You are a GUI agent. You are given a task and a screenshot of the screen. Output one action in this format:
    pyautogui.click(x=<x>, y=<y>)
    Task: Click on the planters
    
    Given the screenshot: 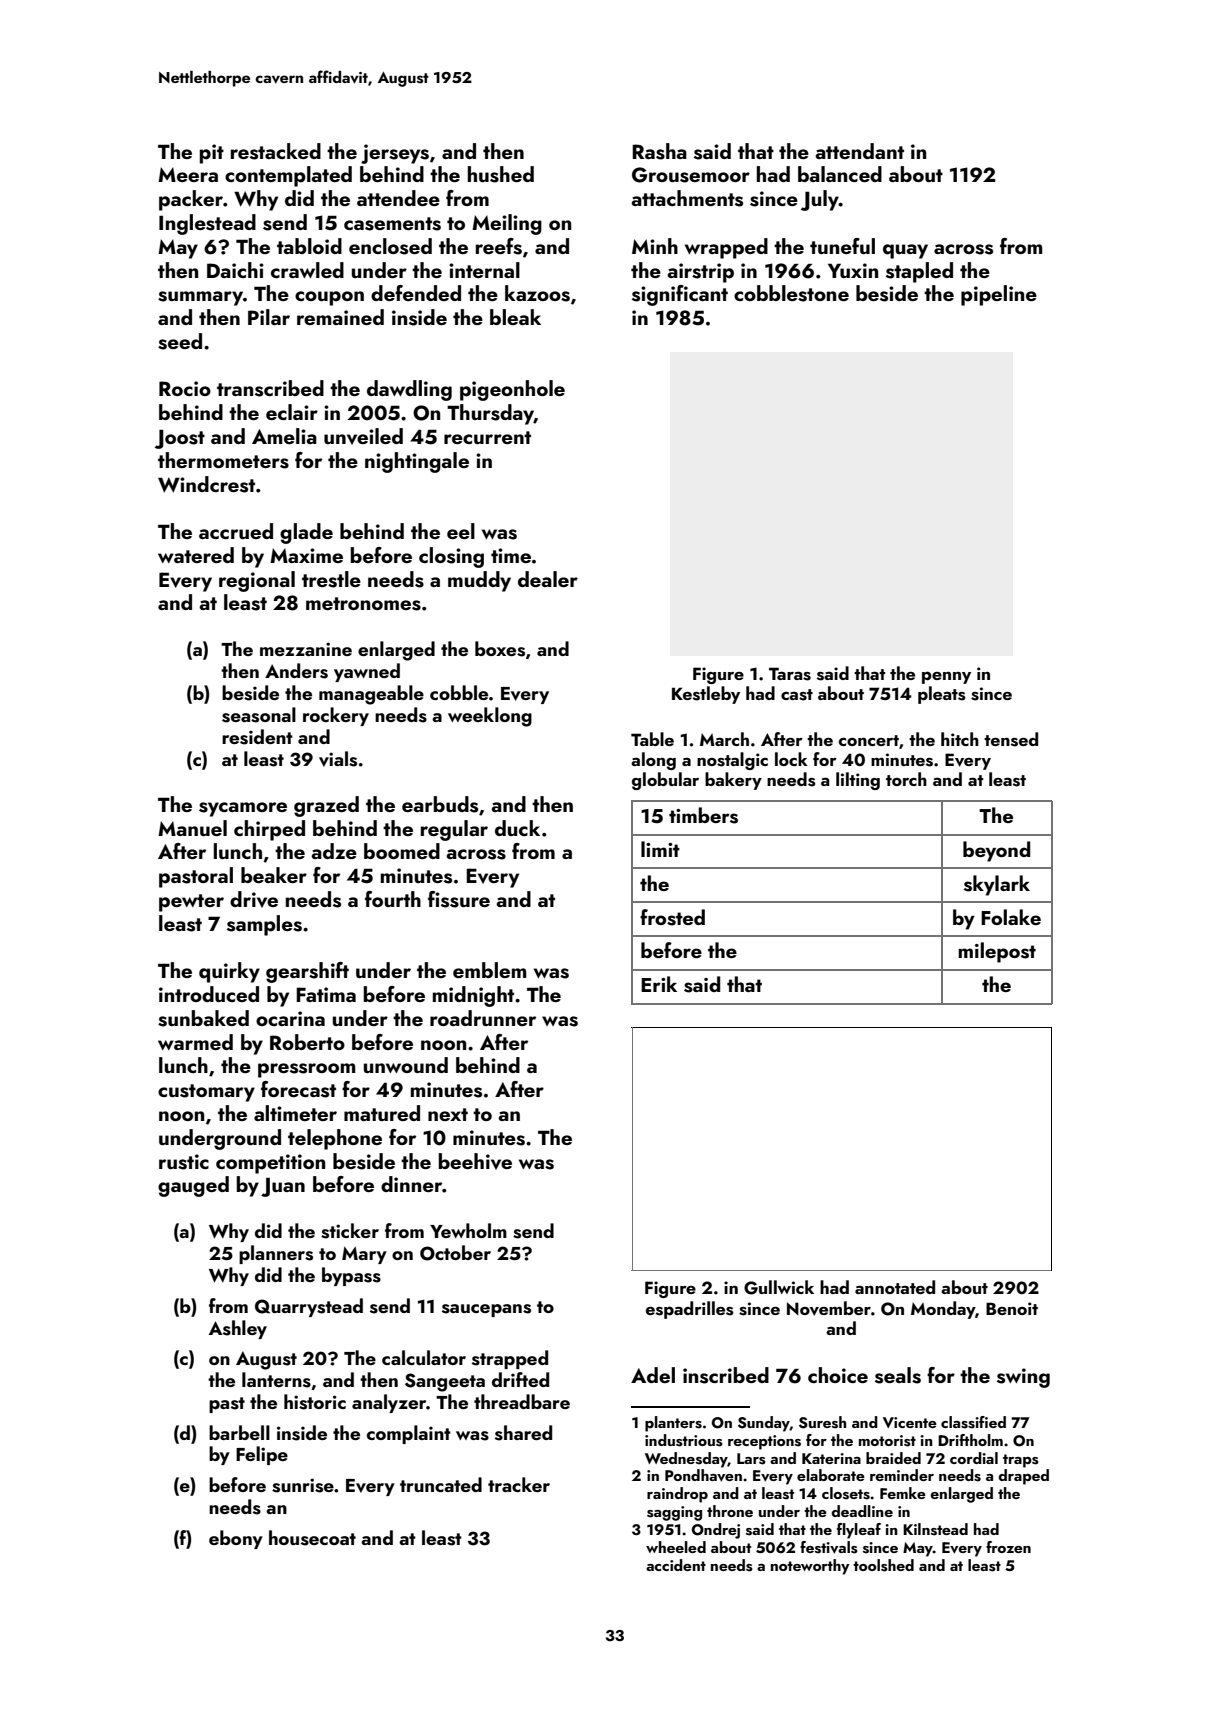 What is the action you would take?
    pyautogui.click(x=673, y=1424)
